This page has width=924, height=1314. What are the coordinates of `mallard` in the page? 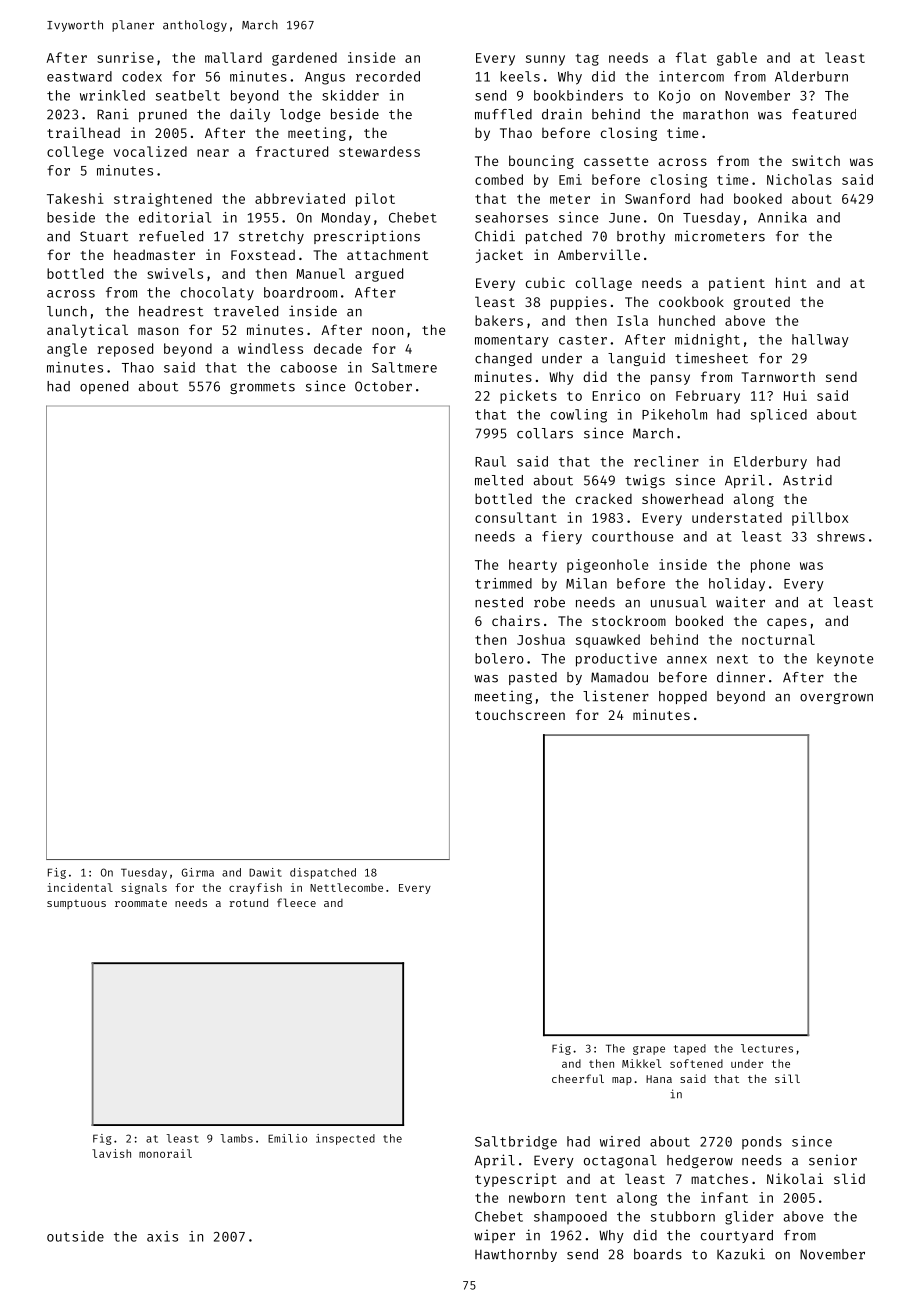 It's located at (233, 57).
